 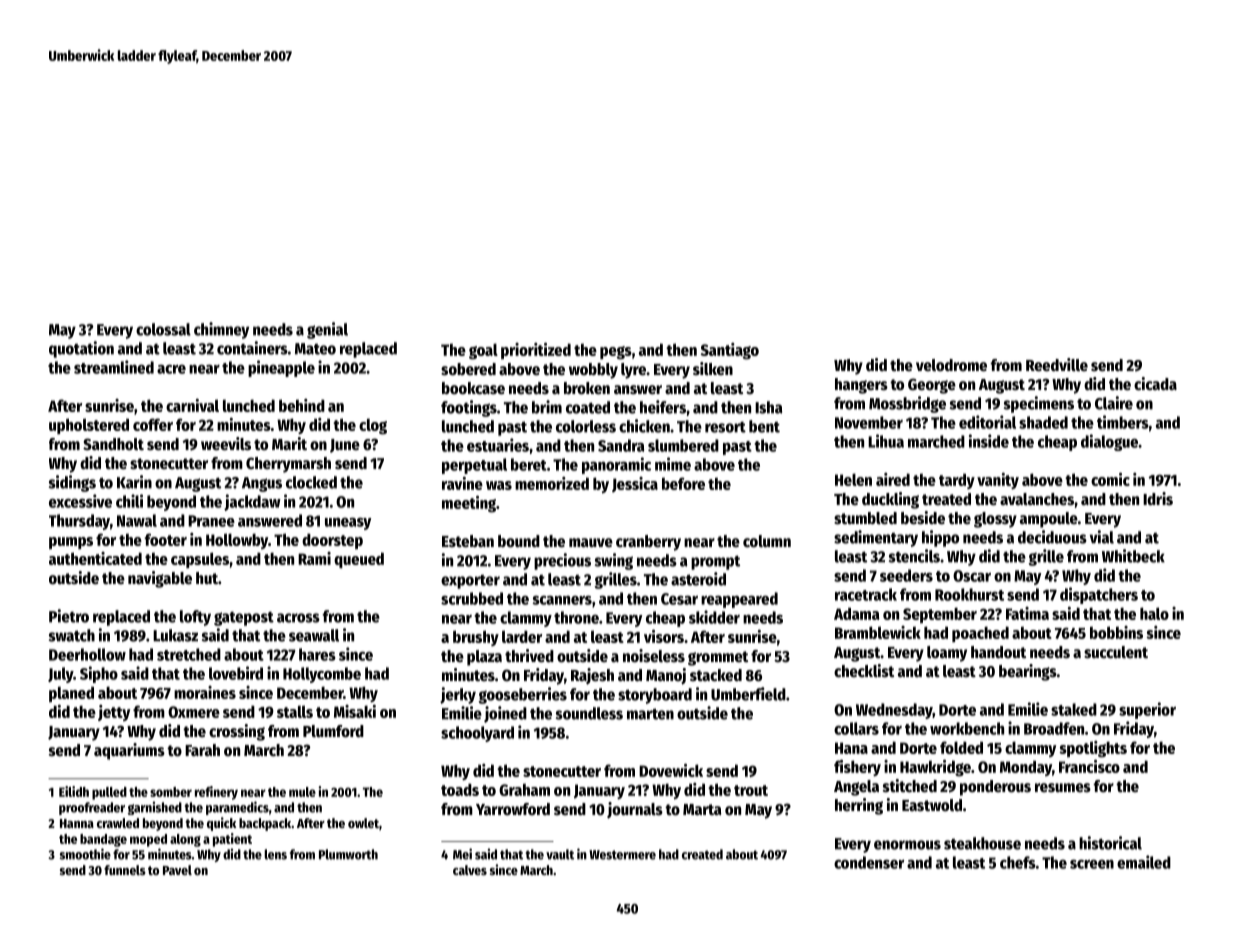 I want to click on velodrome, so click(x=951, y=365).
